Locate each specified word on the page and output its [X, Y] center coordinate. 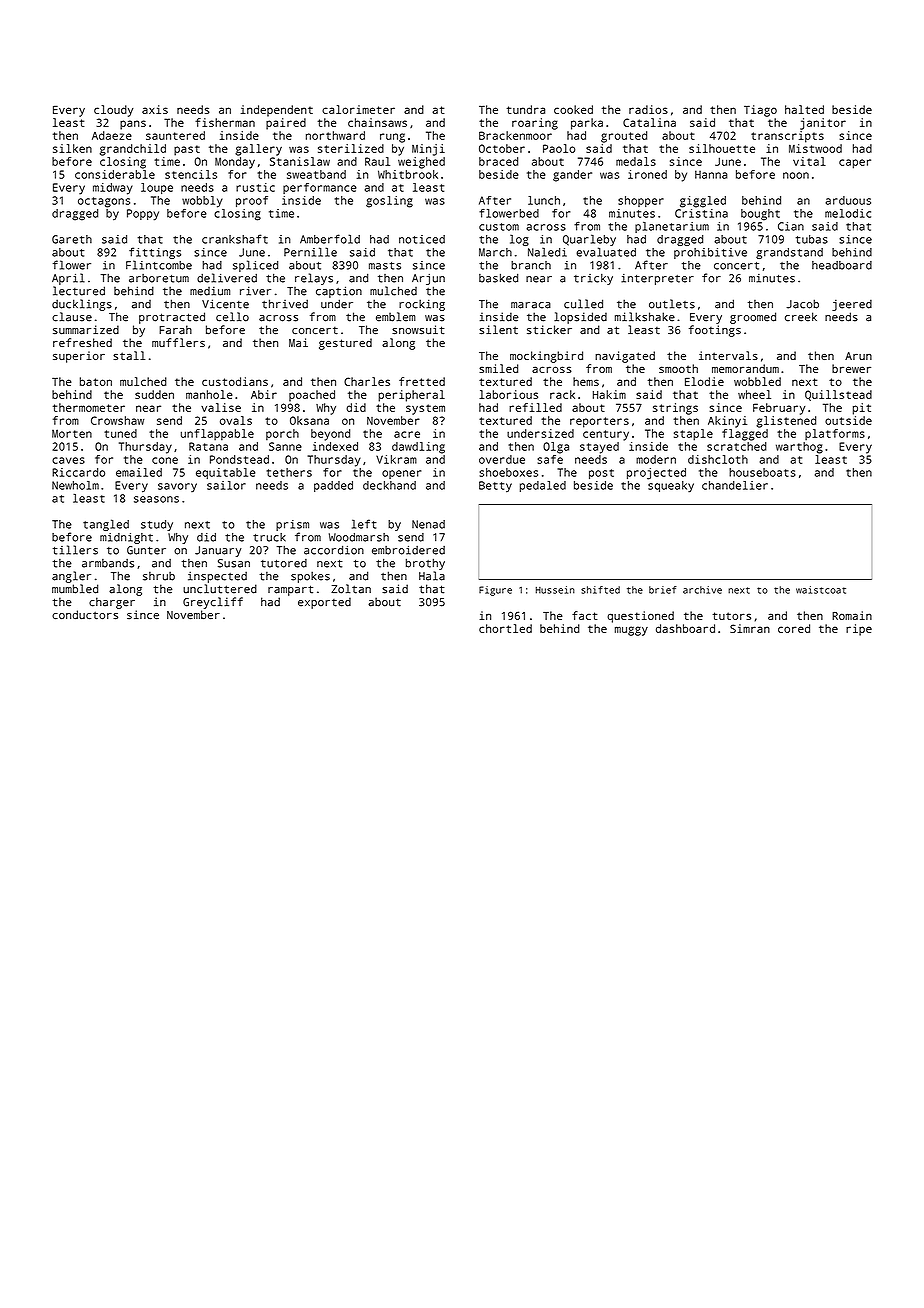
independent [277, 111]
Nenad [428, 524]
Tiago [760, 111]
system [425, 409]
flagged [745, 435]
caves [68, 460]
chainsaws [377, 122]
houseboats [762, 472]
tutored [284, 563]
